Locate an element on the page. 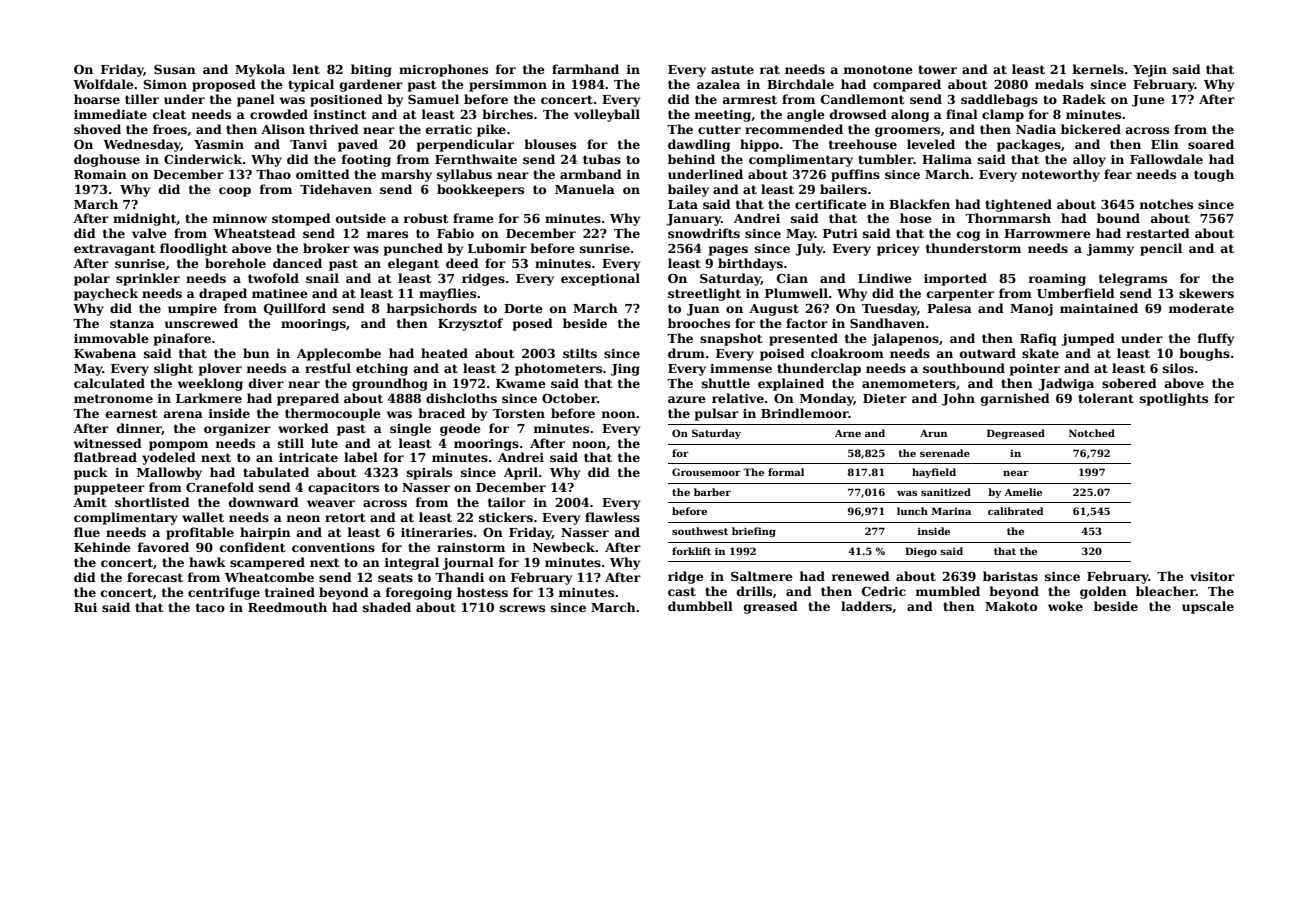  baristas is located at coordinates (1010, 576).
